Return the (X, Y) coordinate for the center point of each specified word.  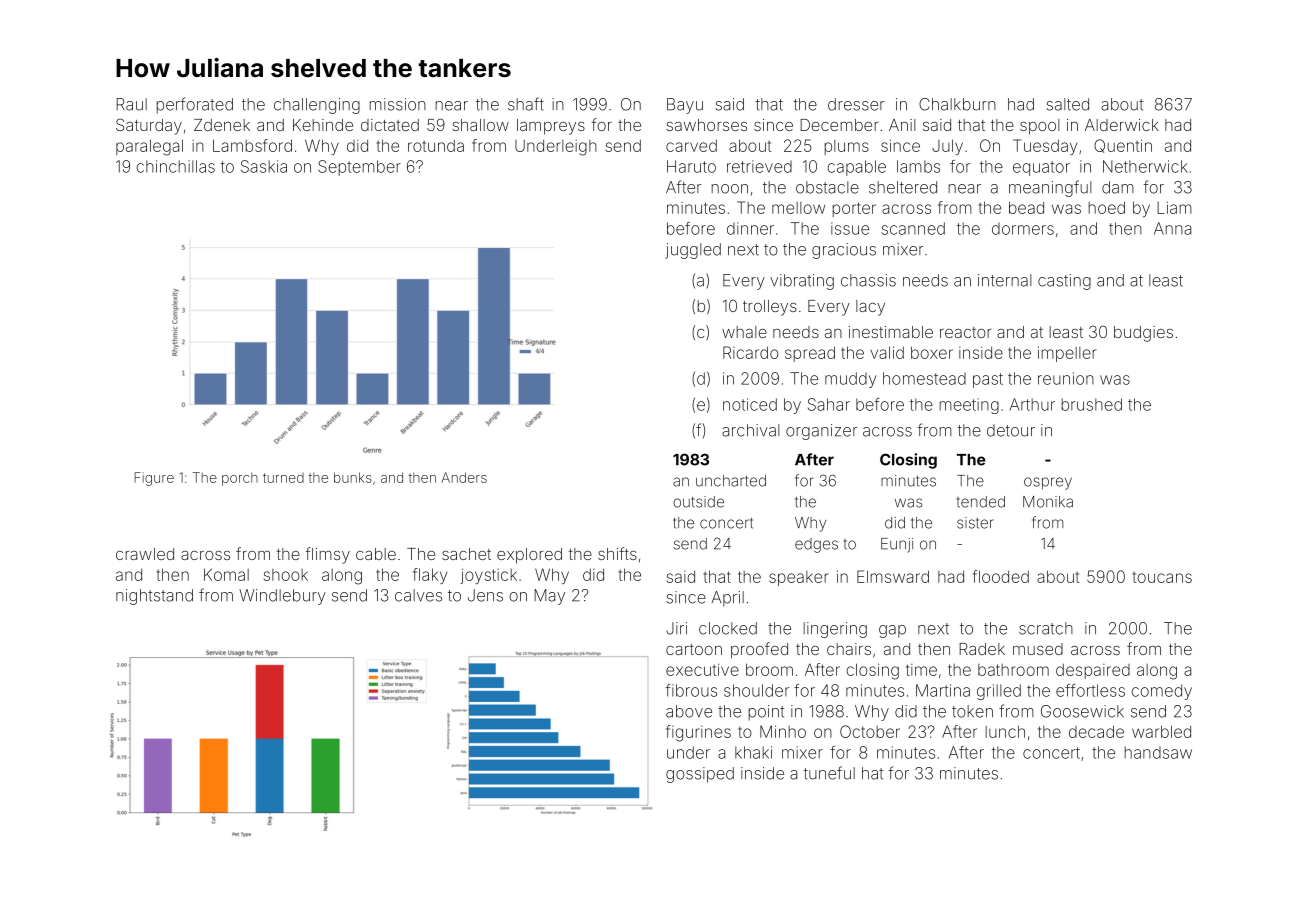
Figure (154, 479)
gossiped (700, 775)
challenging (317, 106)
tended (981, 502)
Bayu (685, 106)
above (689, 711)
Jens (485, 595)
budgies (1143, 334)
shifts (617, 553)
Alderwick (1122, 125)
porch (240, 479)
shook (286, 575)
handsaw (1158, 752)
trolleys (770, 308)
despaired (1093, 671)
